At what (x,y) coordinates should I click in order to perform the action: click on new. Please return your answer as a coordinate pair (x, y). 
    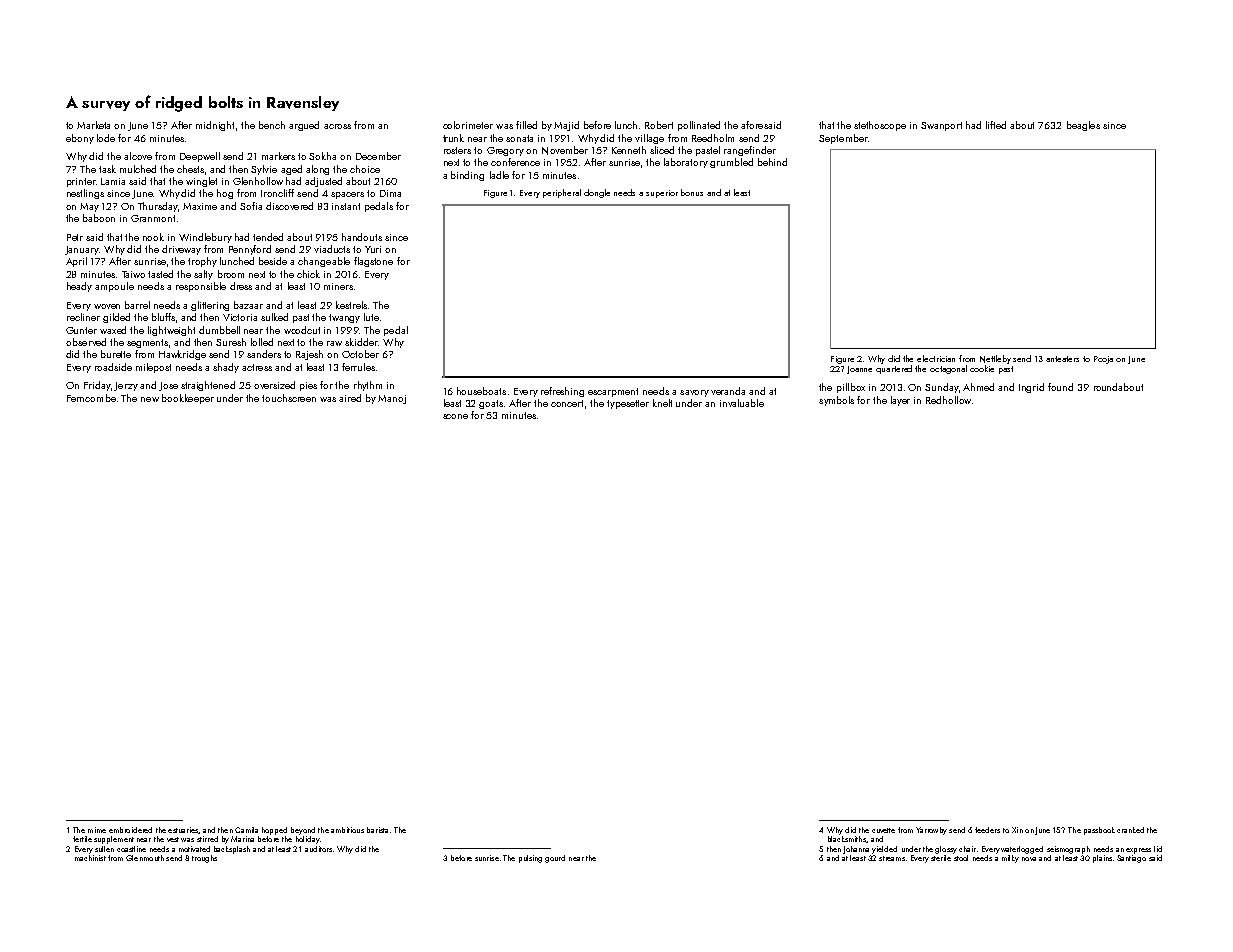
    Looking at the image, I should click on (150, 399).
